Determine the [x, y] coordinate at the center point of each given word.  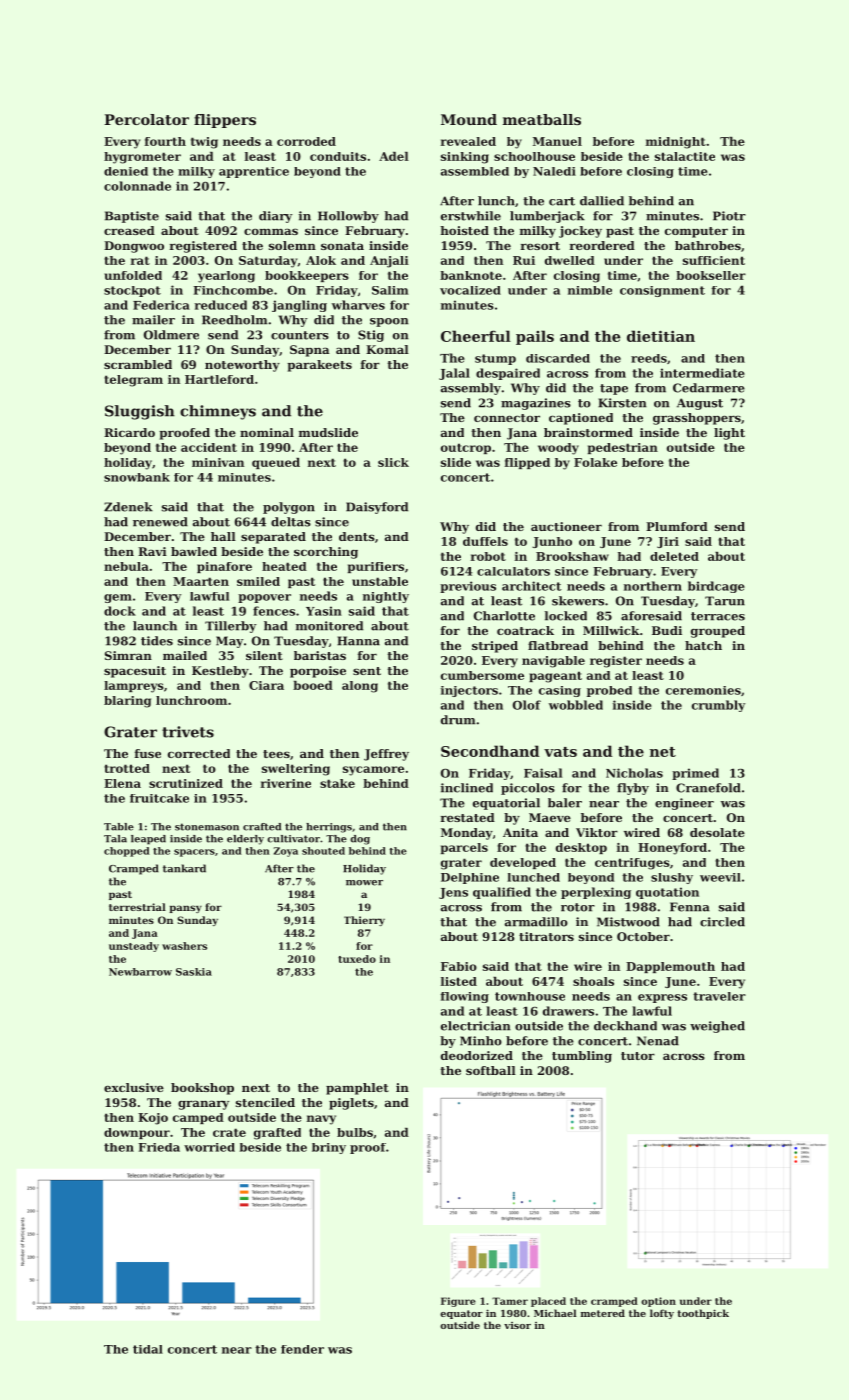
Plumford [677, 526]
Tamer [510, 1301]
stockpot [132, 291]
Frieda [159, 1147]
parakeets [319, 366]
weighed [717, 1027]
